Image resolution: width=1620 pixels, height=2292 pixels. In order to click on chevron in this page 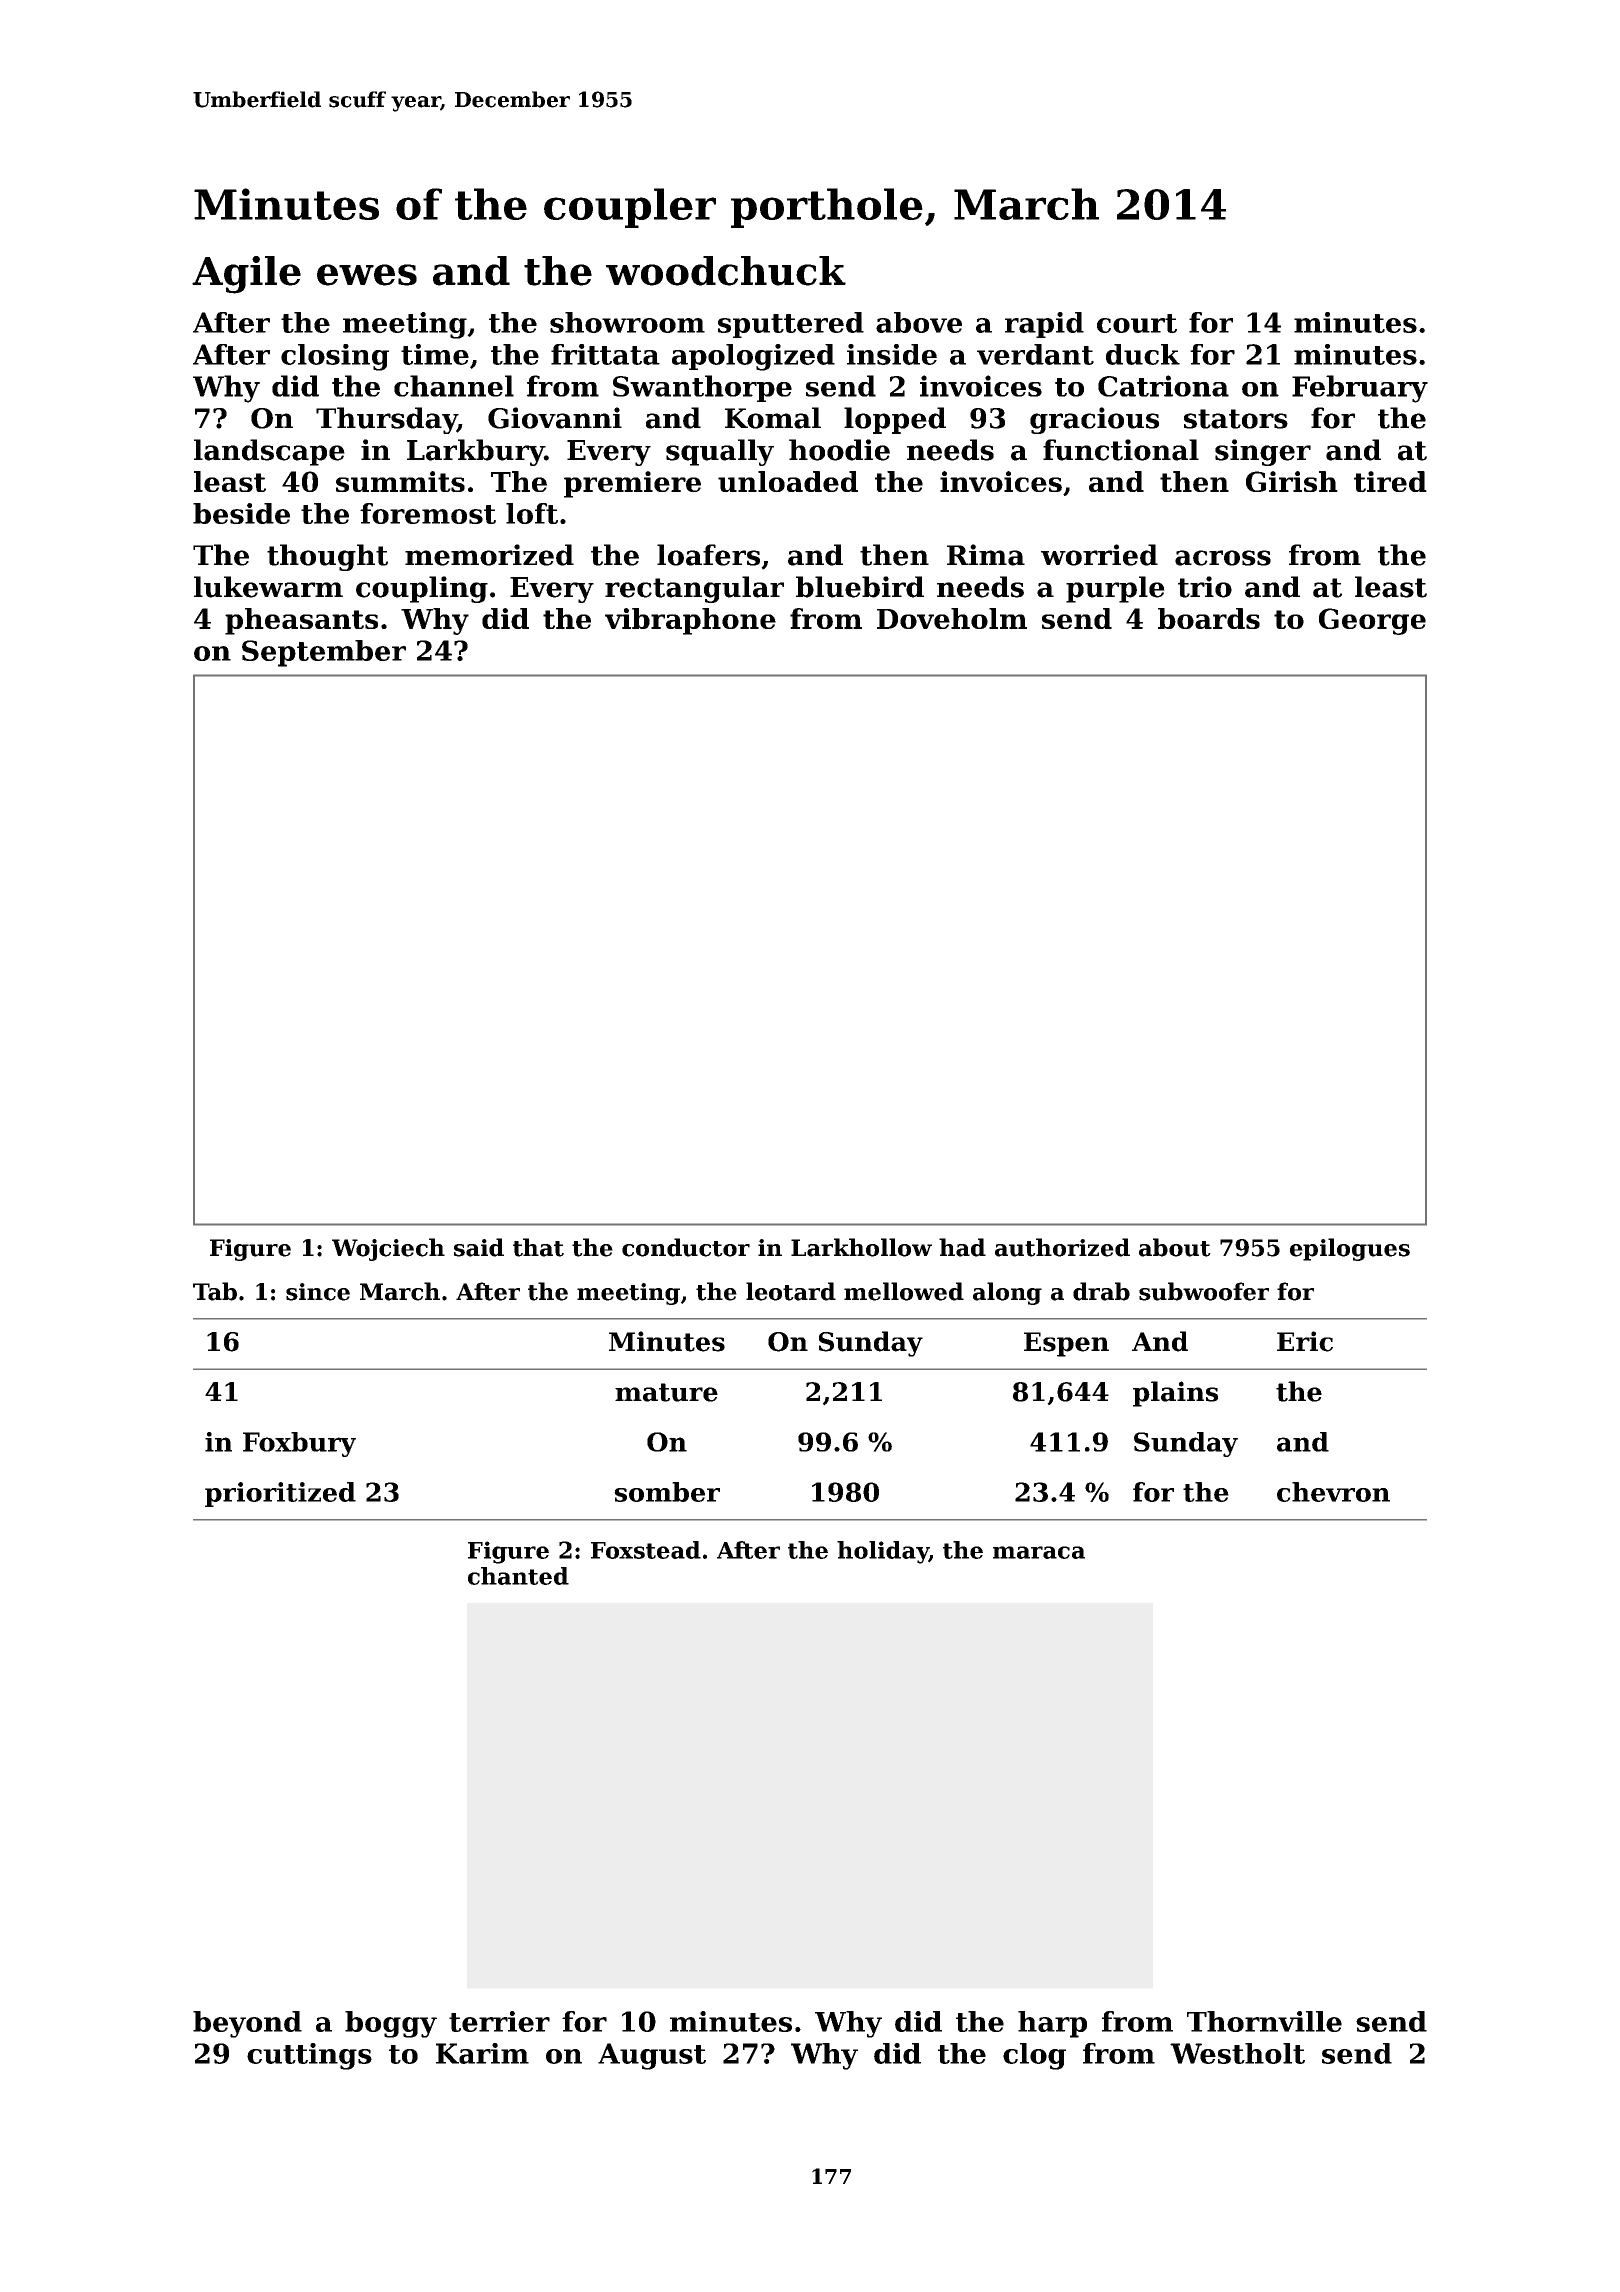, I will do `click(1333, 1492)`.
